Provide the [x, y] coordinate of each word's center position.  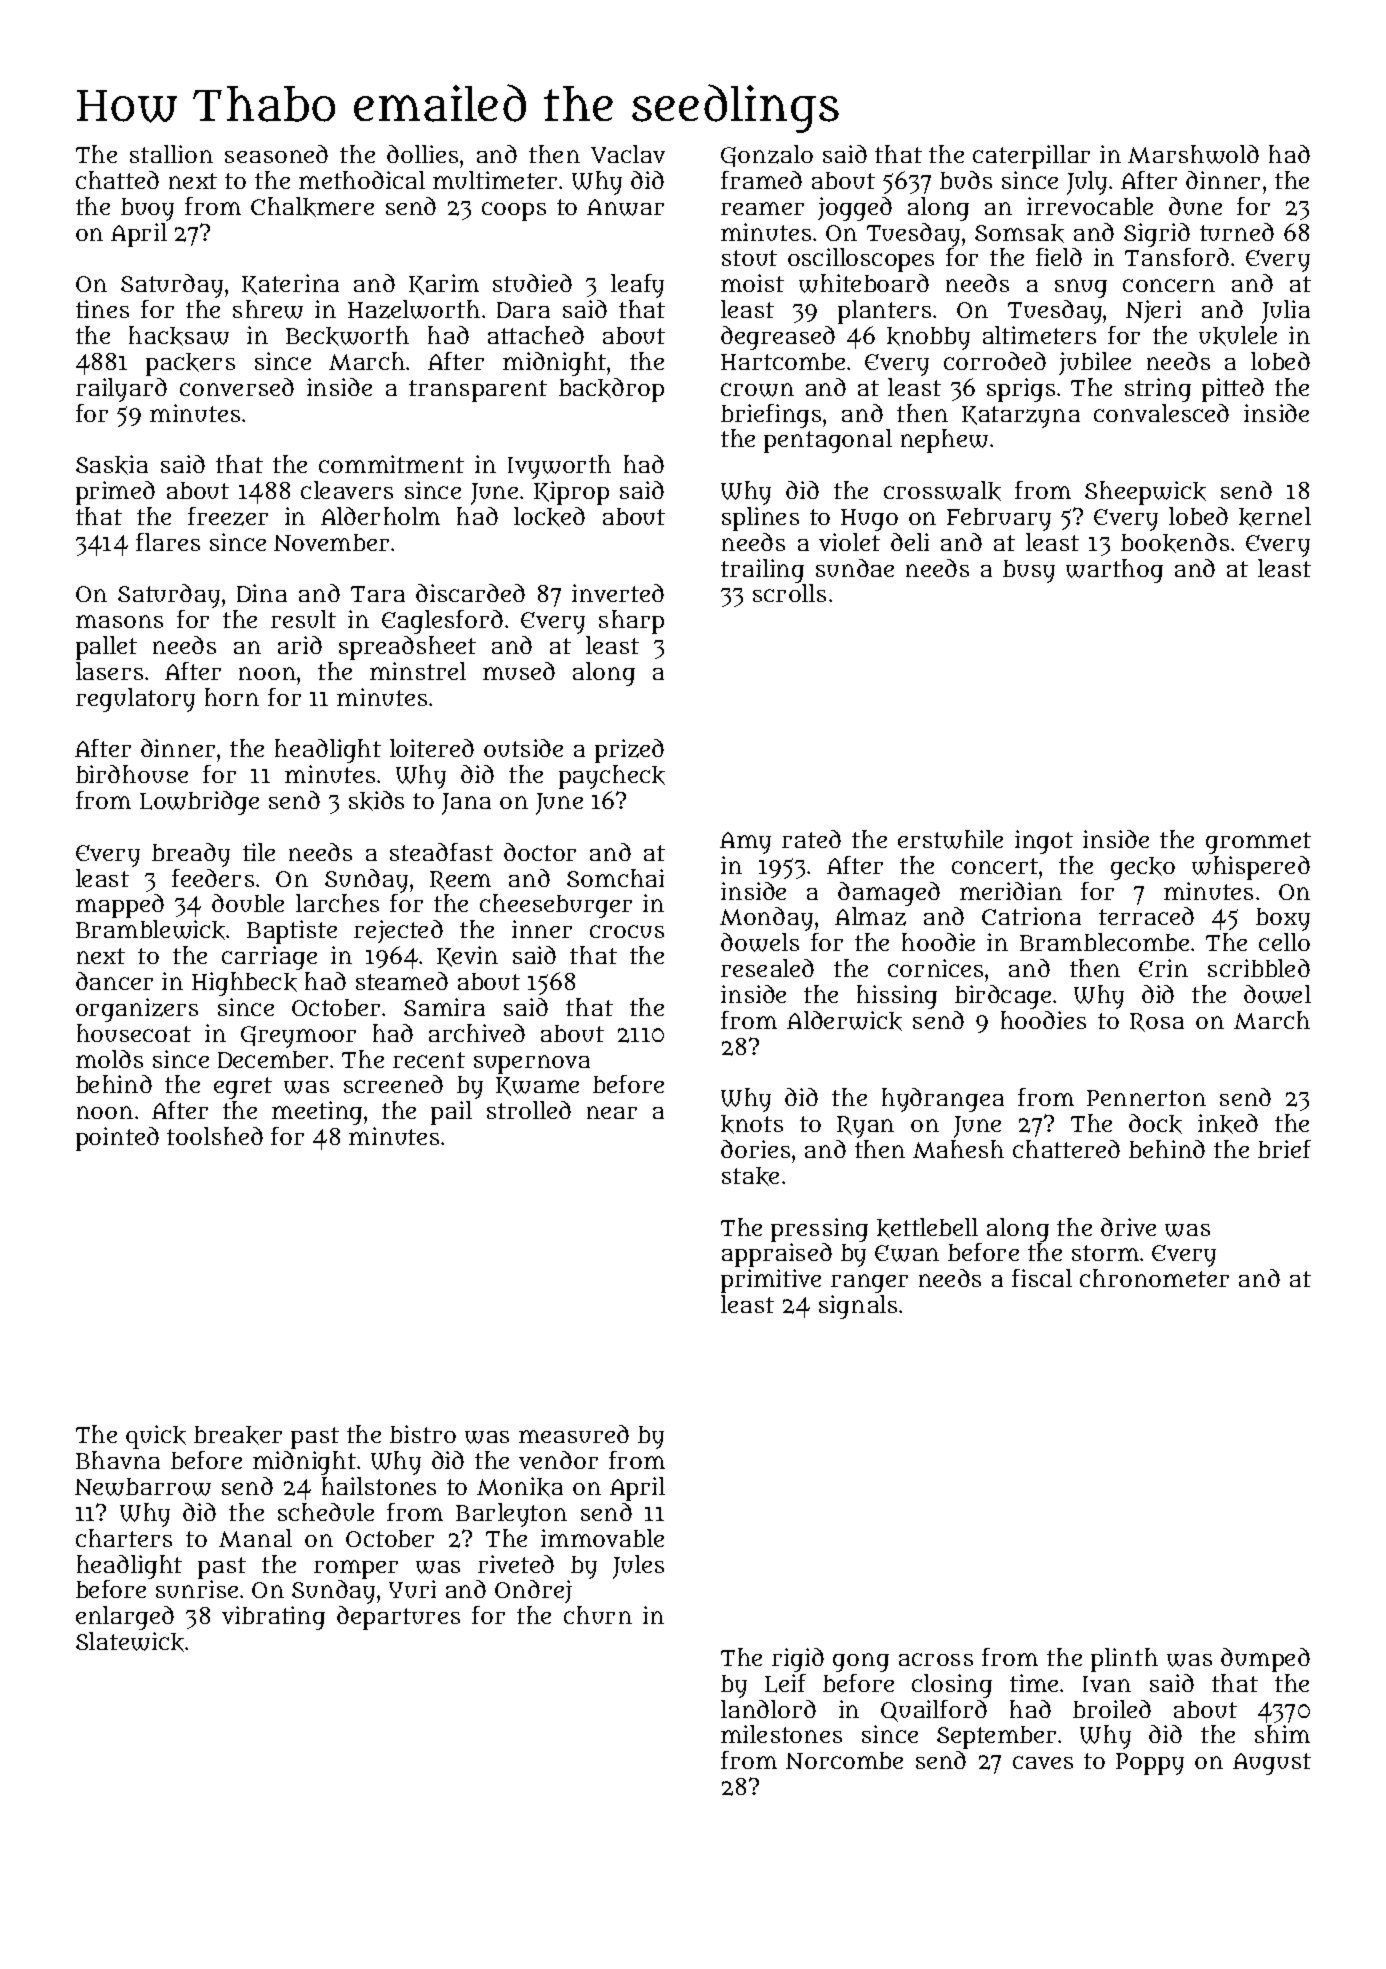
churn [598, 1615]
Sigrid [1157, 235]
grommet [1258, 843]
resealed [767, 968]
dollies [422, 154]
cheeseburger [556, 906]
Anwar [625, 207]
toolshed [215, 1136]
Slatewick [130, 1642]
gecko [1143, 868]
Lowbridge [199, 803]
